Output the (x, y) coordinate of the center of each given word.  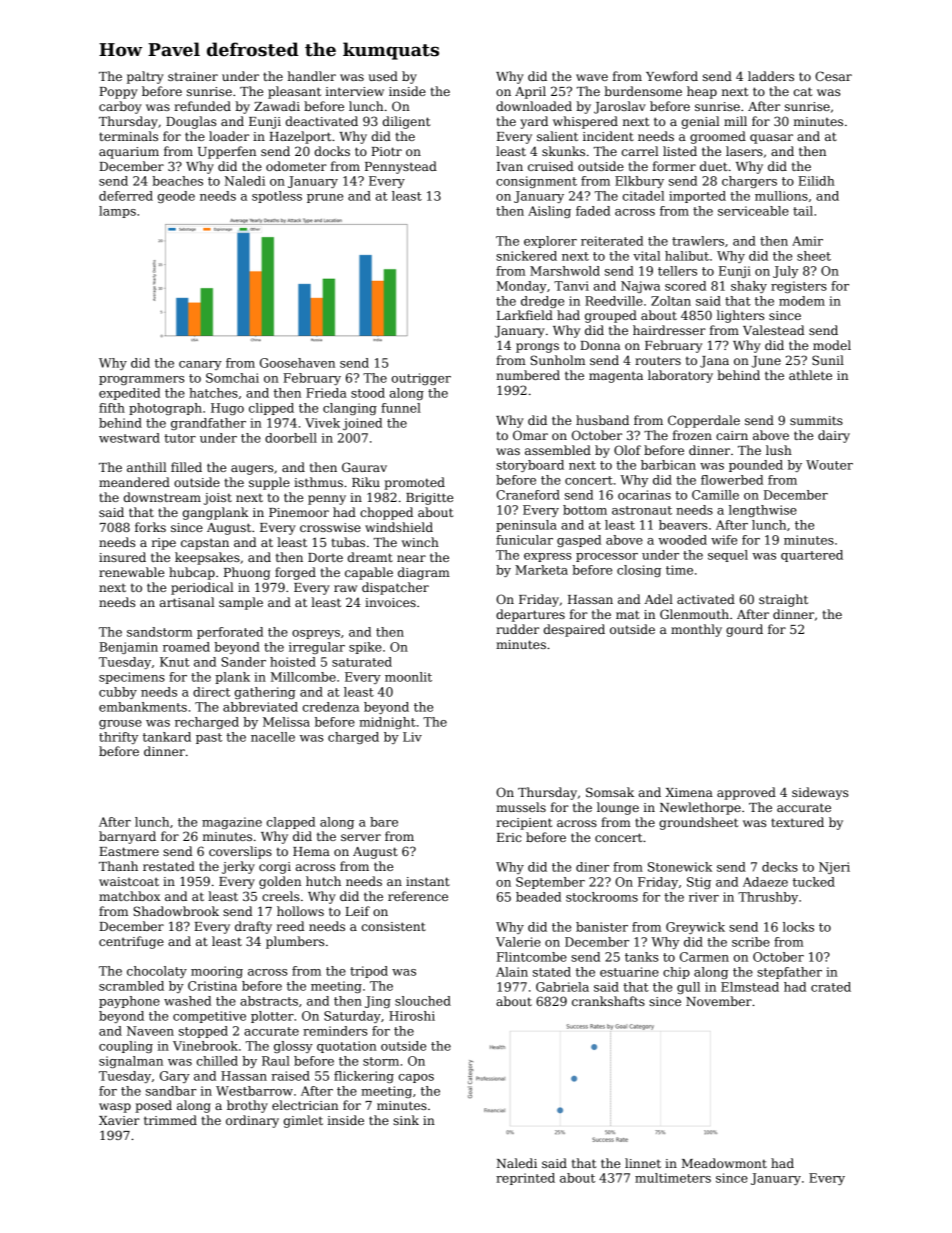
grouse (120, 724)
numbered (528, 375)
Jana (714, 362)
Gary (175, 1077)
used (383, 76)
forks (150, 527)
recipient (524, 824)
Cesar (833, 76)
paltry (145, 77)
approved (746, 793)
